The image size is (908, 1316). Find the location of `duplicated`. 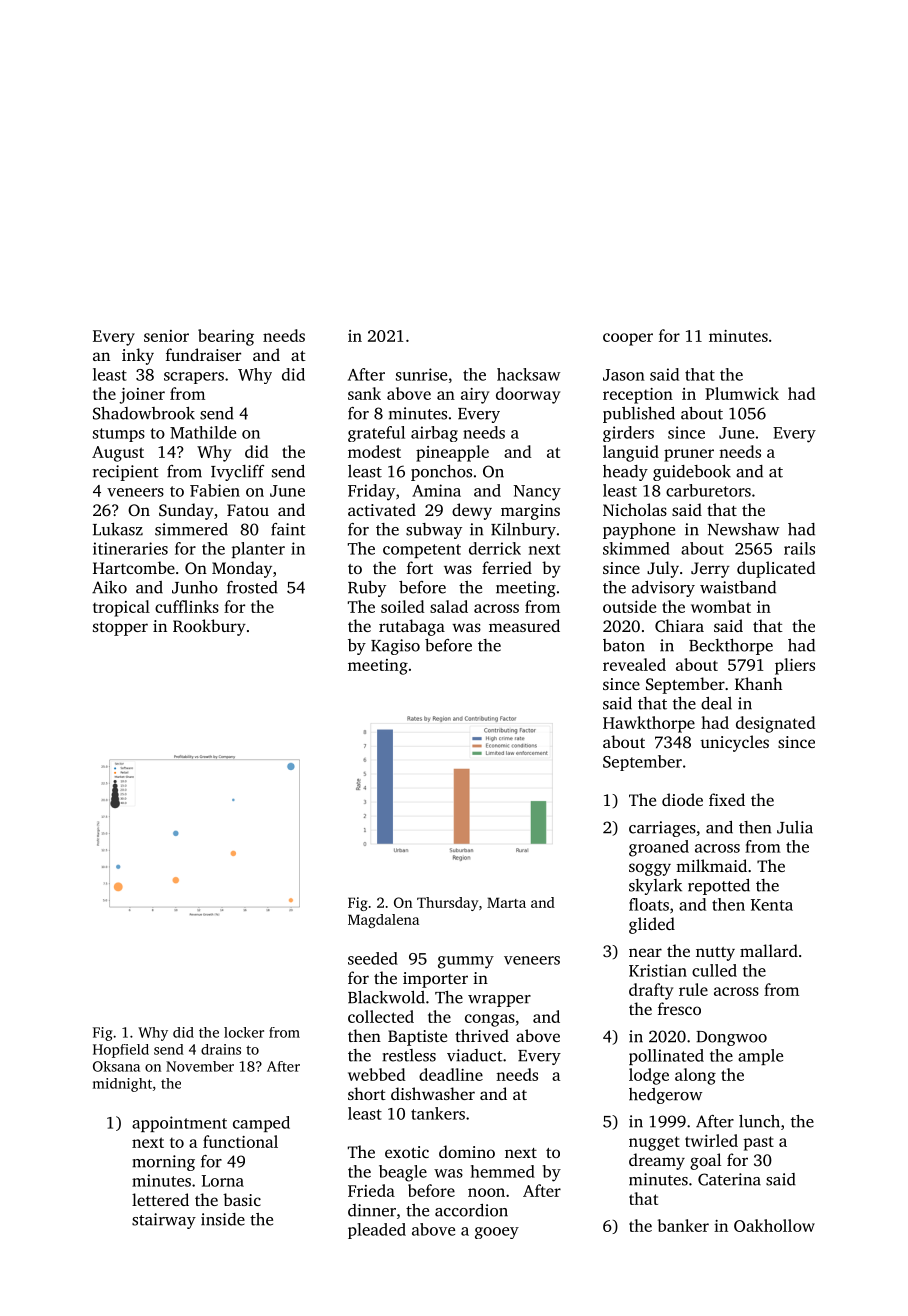

duplicated is located at coordinates (776, 569).
